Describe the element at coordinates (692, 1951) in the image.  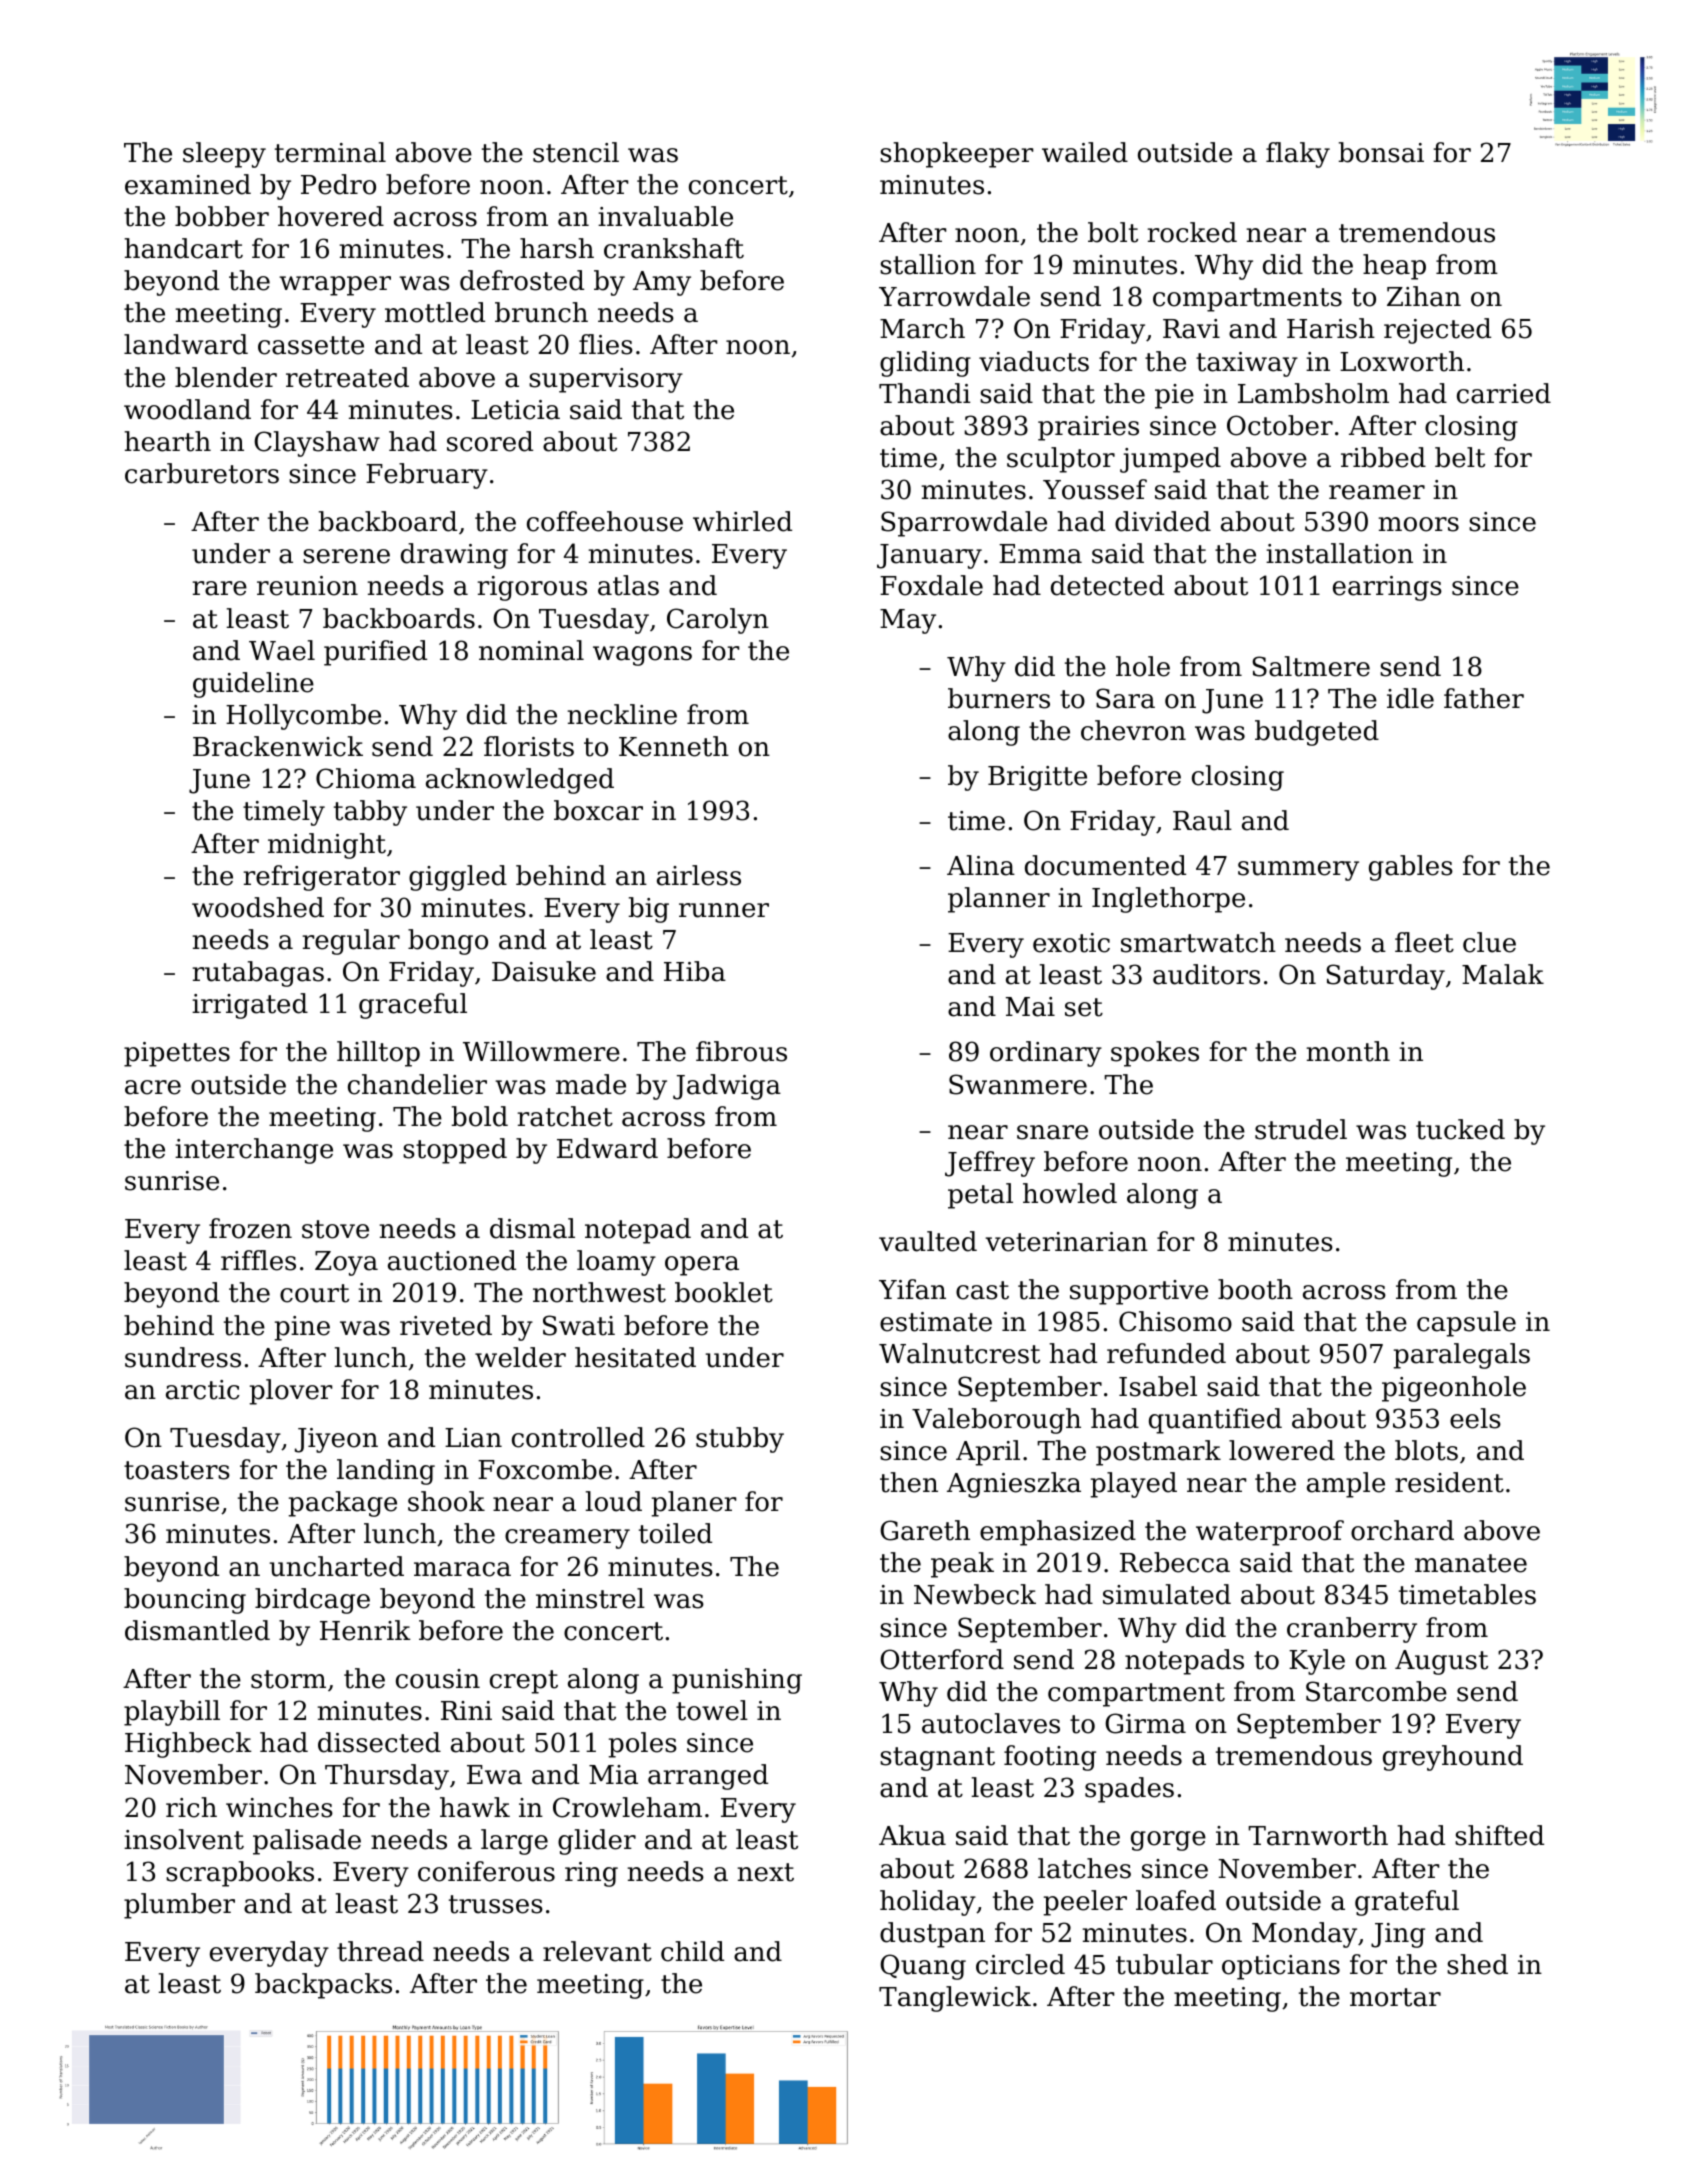
I see `child` at that location.
